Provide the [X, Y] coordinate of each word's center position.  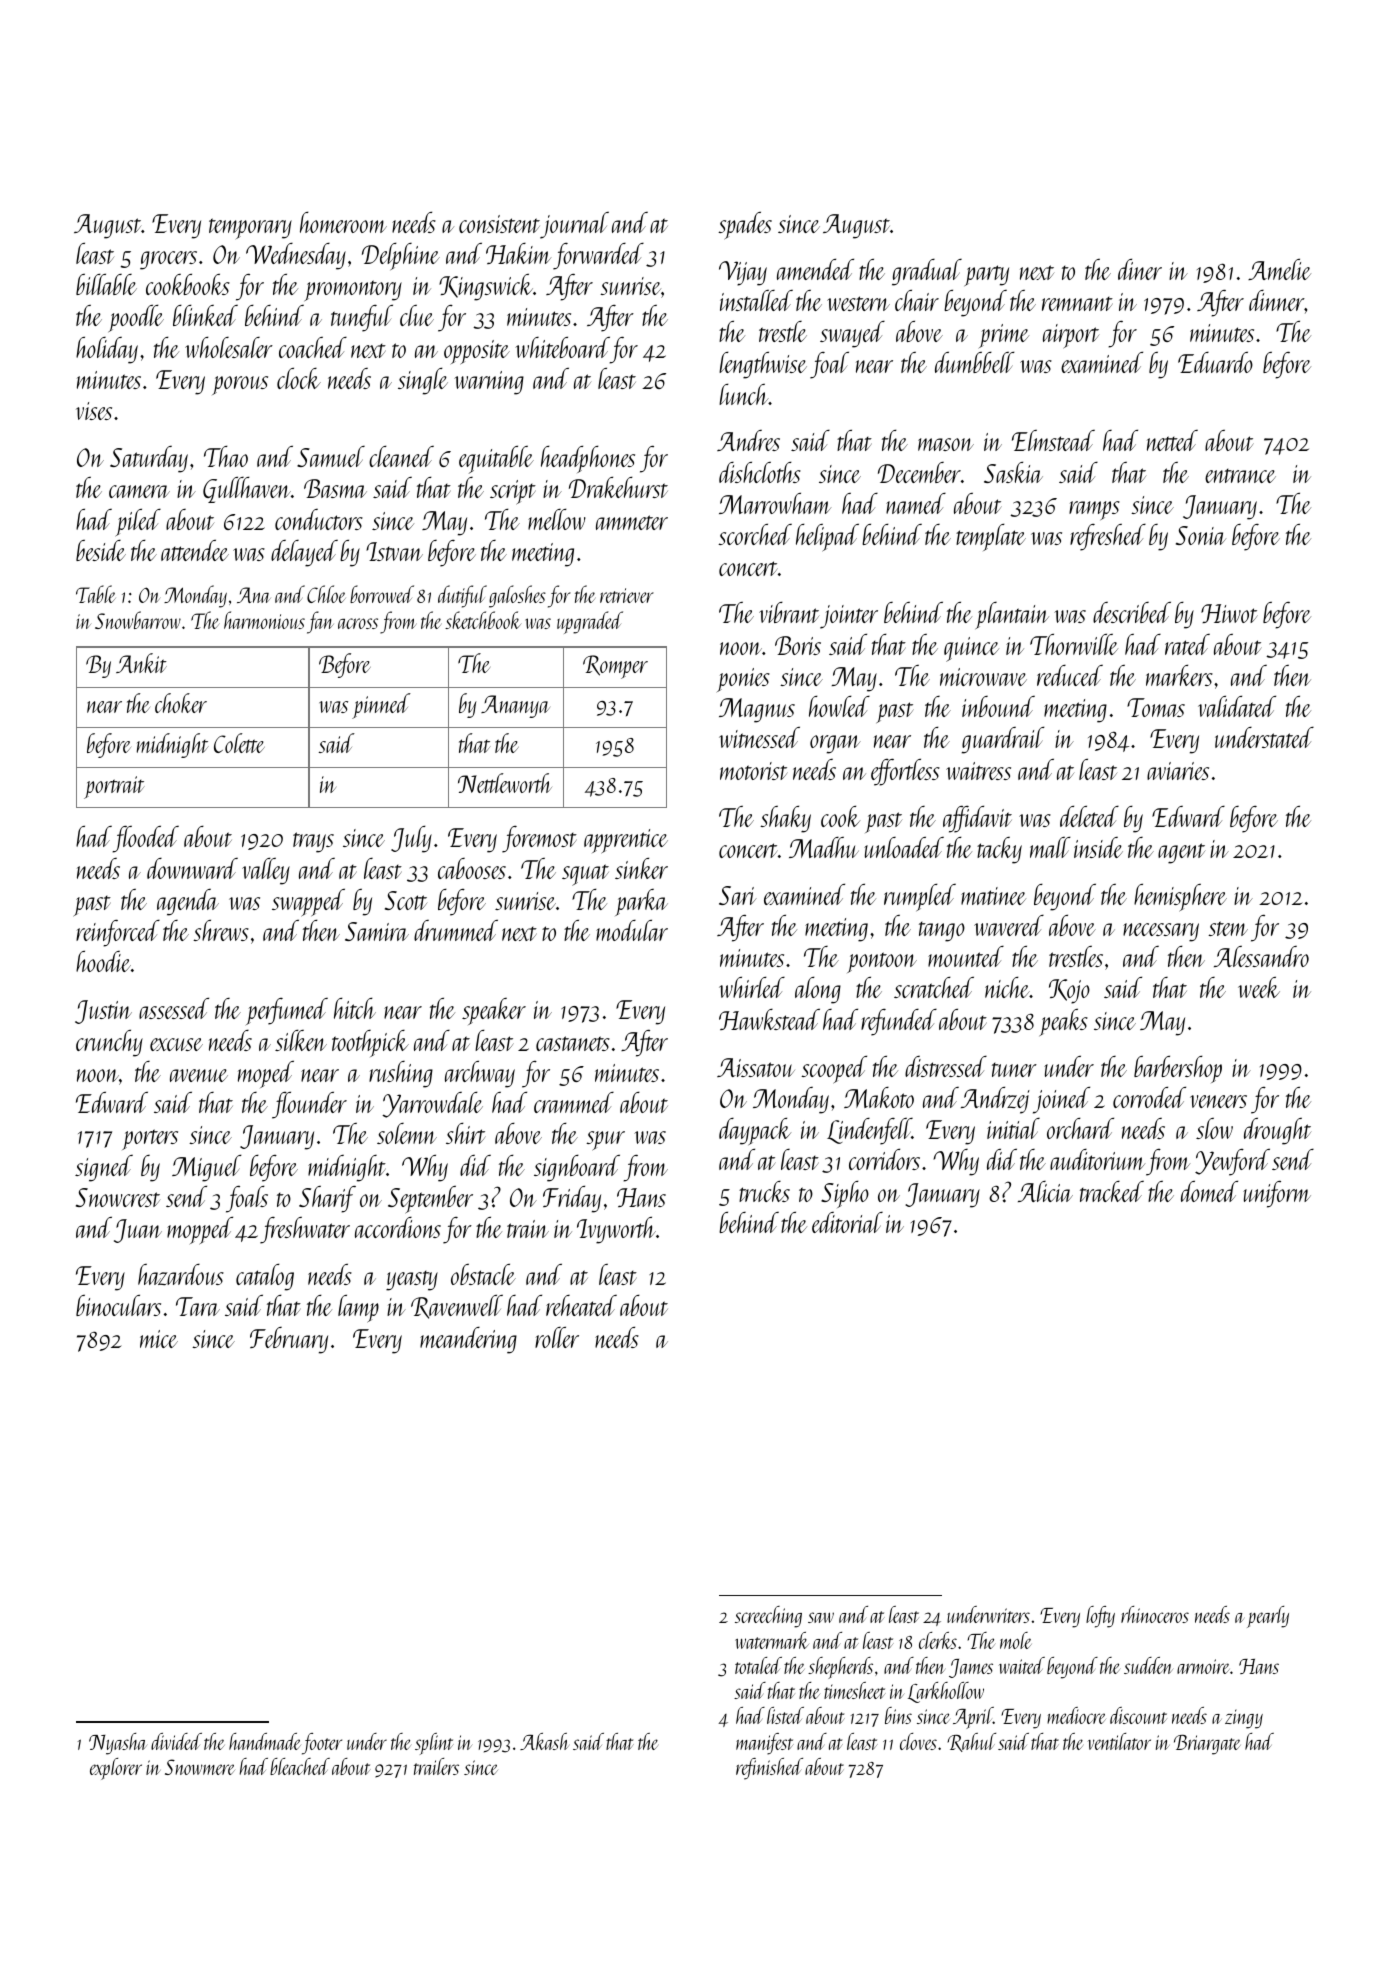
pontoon [882, 962]
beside [101, 550]
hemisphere [1180, 898]
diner [1140, 269]
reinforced [118, 933]
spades [745, 226]
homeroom [343, 222]
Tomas [1156, 707]
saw [821, 1617]
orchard [1080, 1128]
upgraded [590, 622]
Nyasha [118, 1744]
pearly [1268, 1617]
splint [434, 1744]
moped [266, 1074]
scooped [834, 1069]
